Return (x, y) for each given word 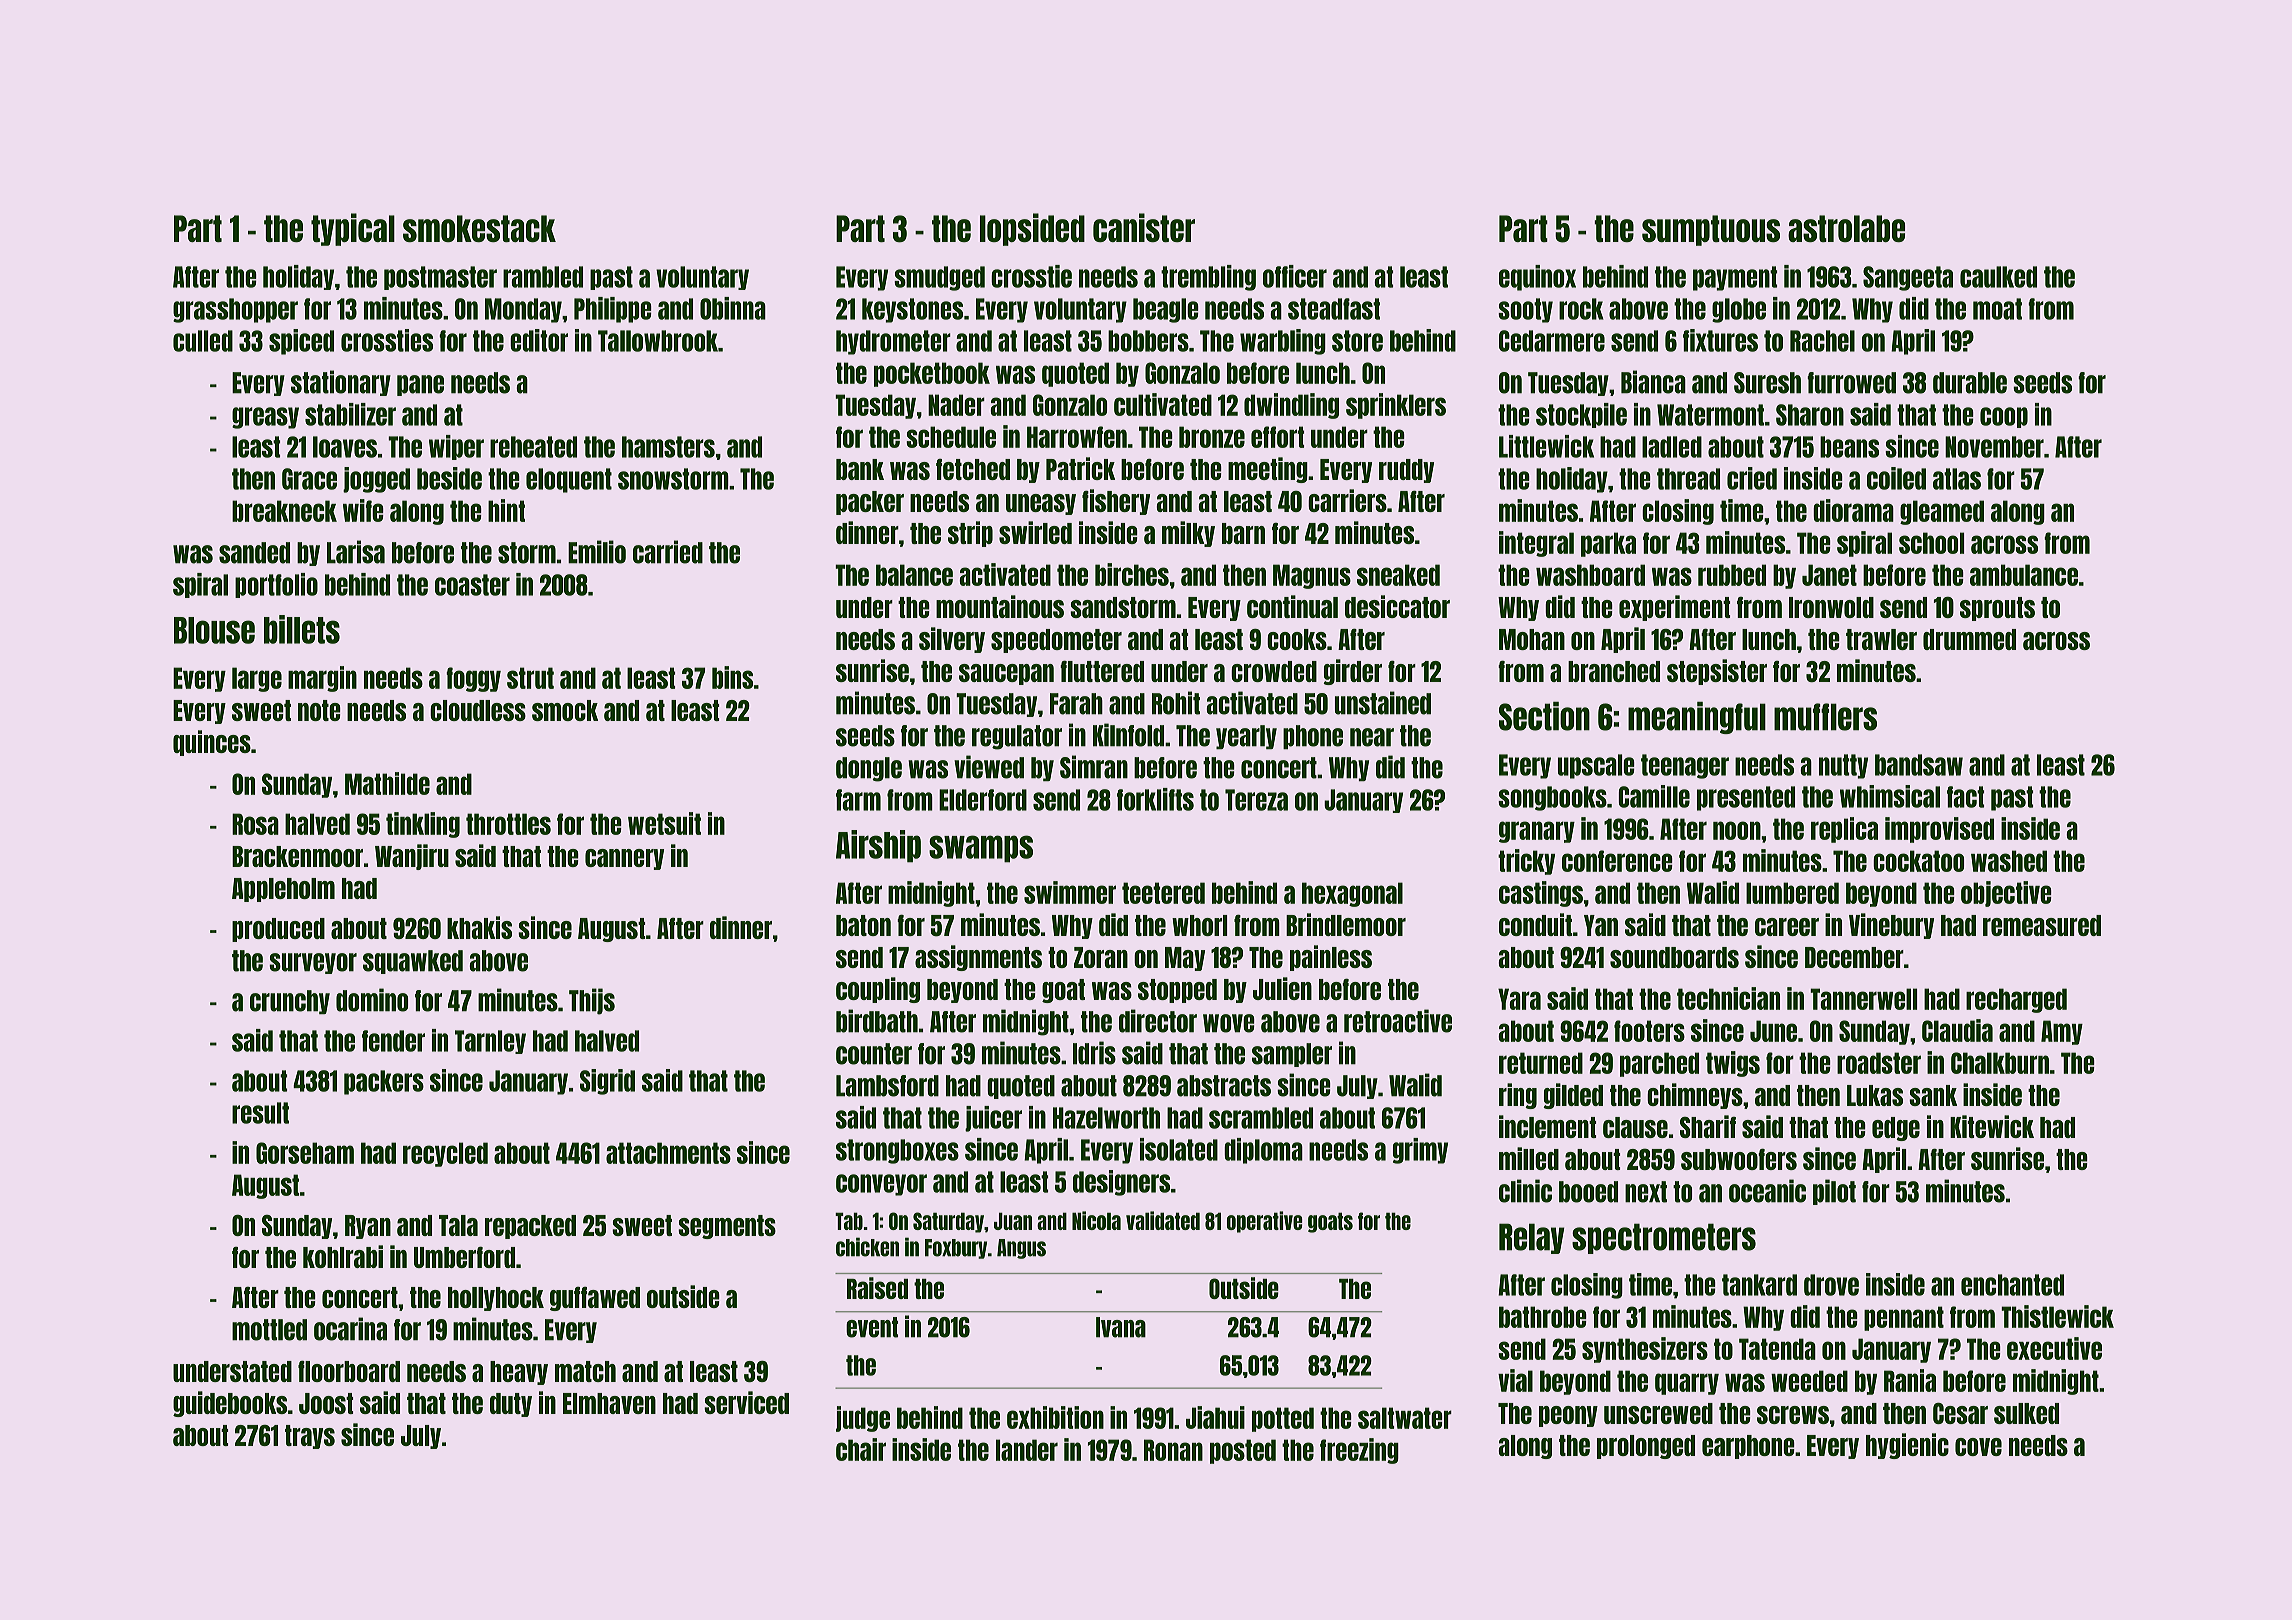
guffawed (595, 1299)
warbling (1283, 342)
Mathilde (387, 783)
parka (1608, 544)
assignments (978, 958)
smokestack (479, 228)
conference (1617, 861)
